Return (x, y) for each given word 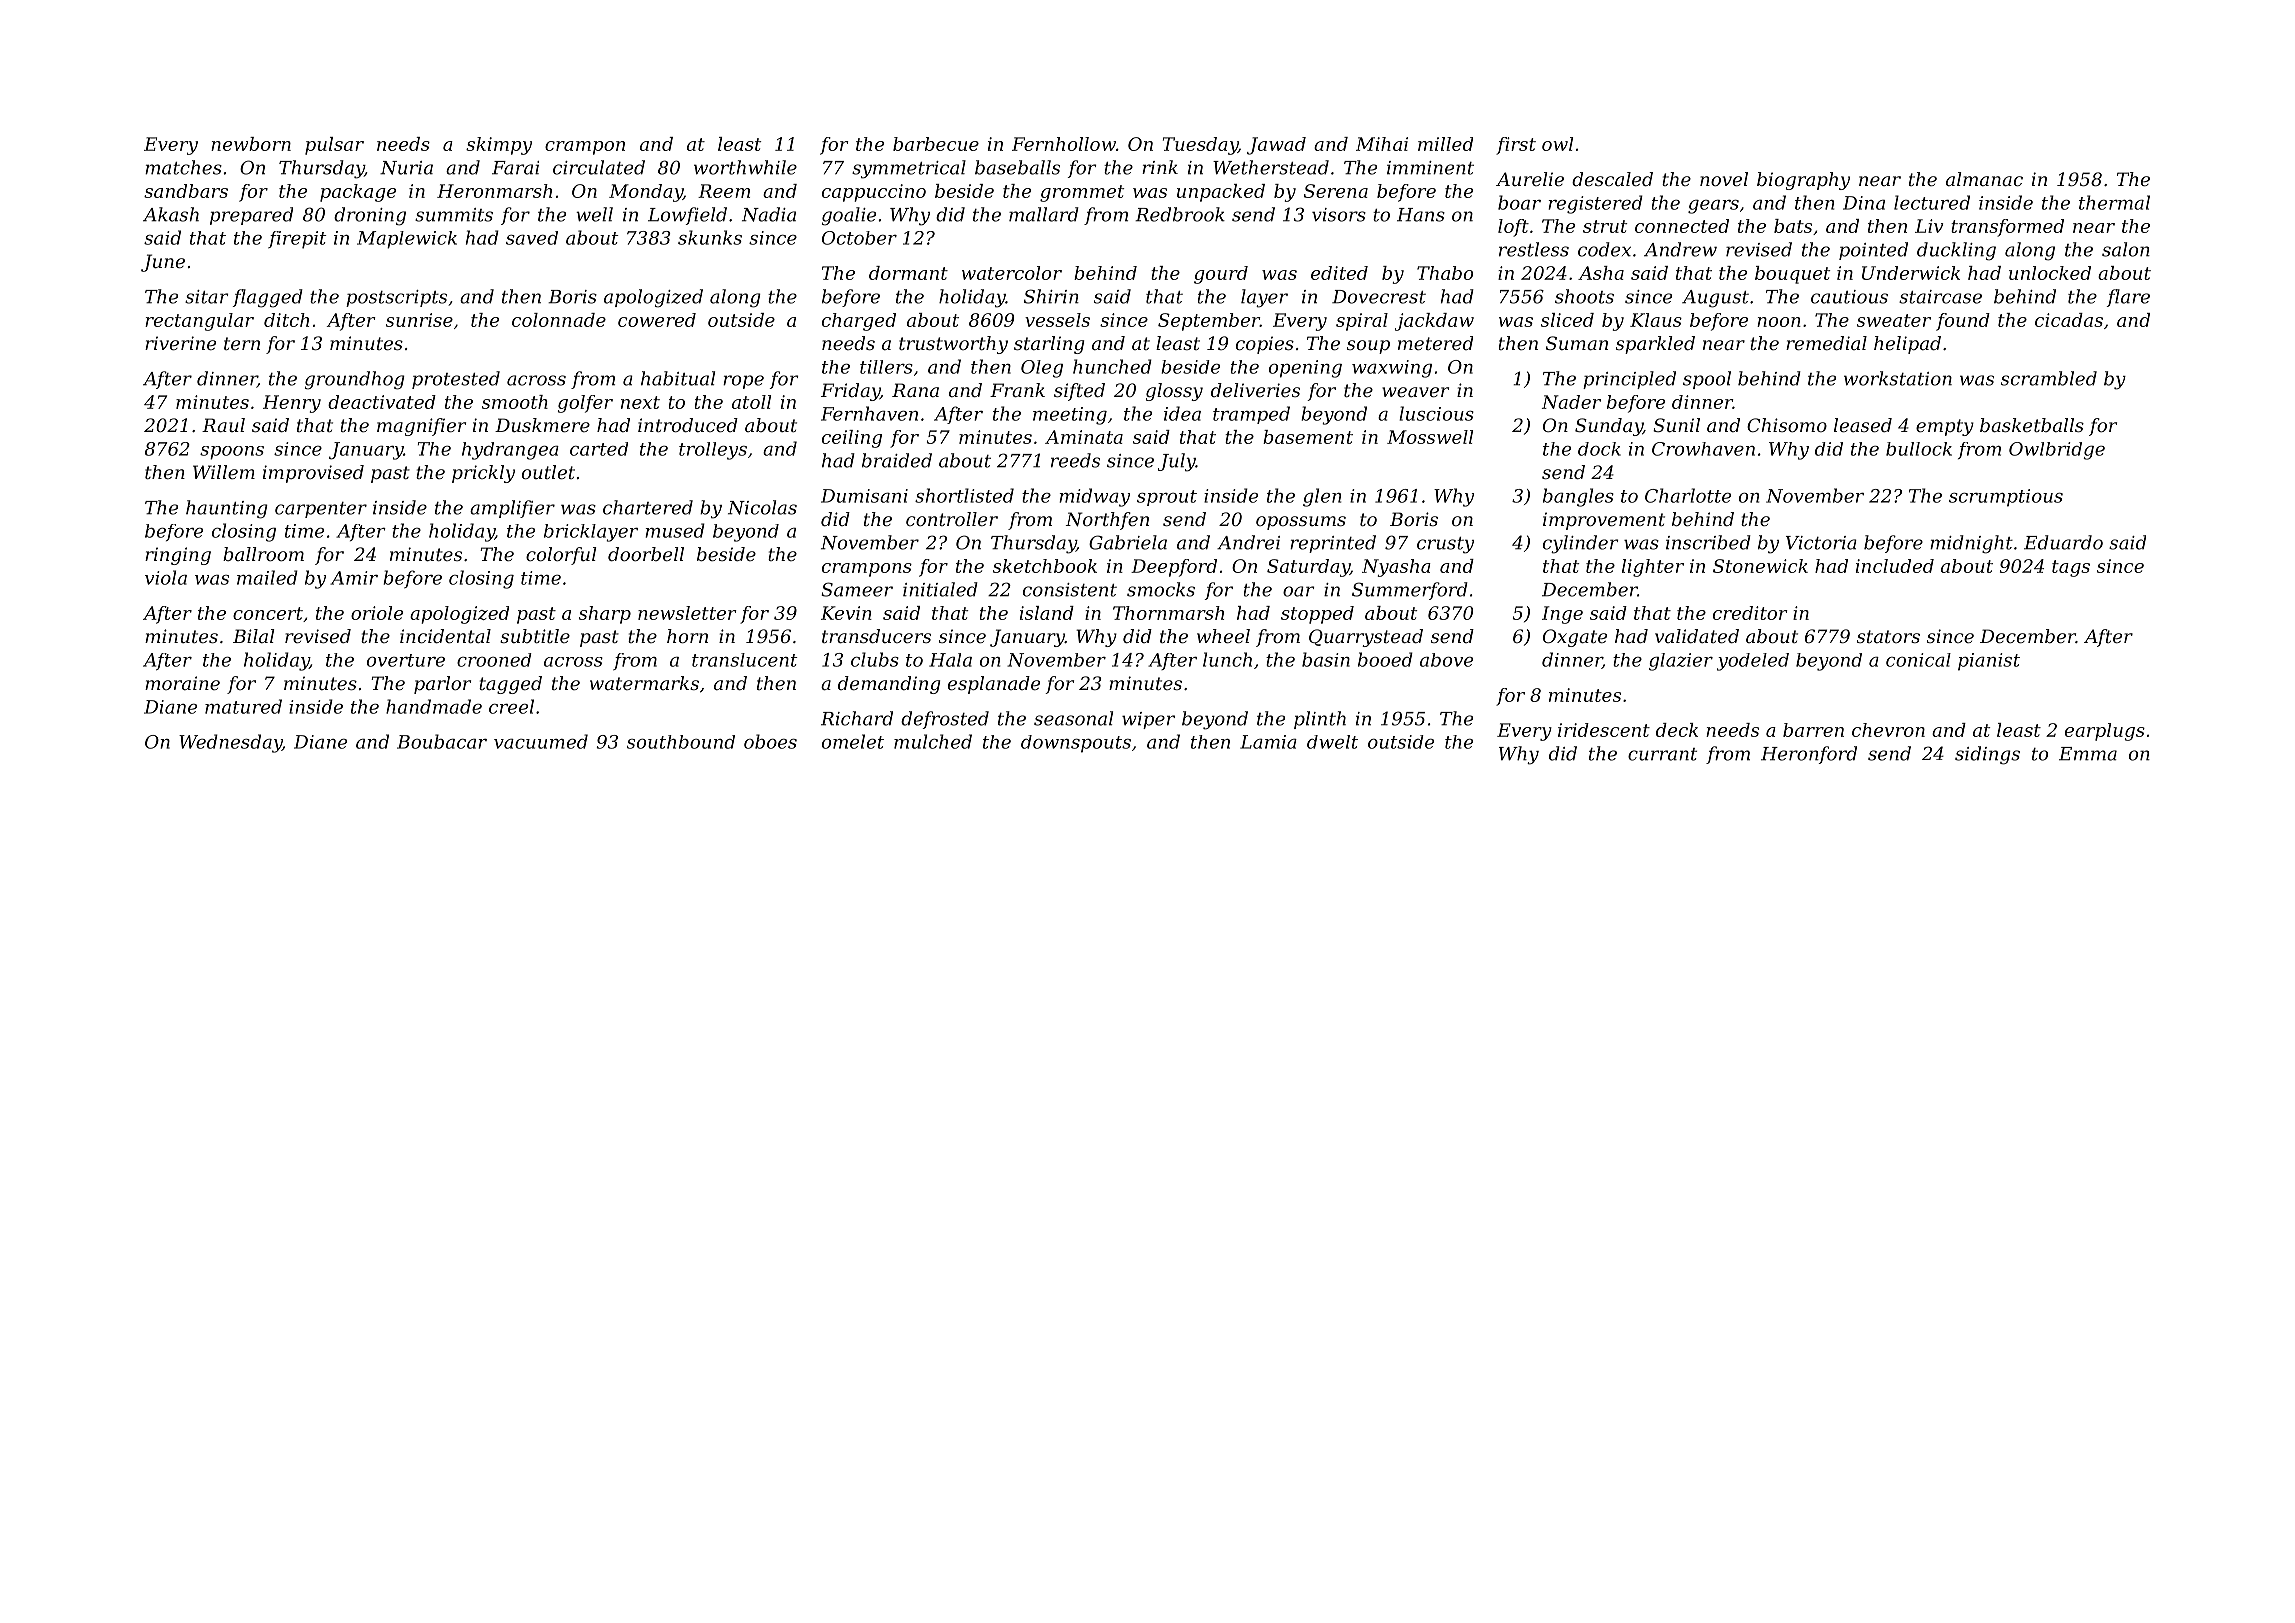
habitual (678, 378)
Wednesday (230, 743)
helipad (1907, 345)
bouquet (1792, 275)
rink (1160, 167)
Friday (850, 392)
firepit (297, 240)
